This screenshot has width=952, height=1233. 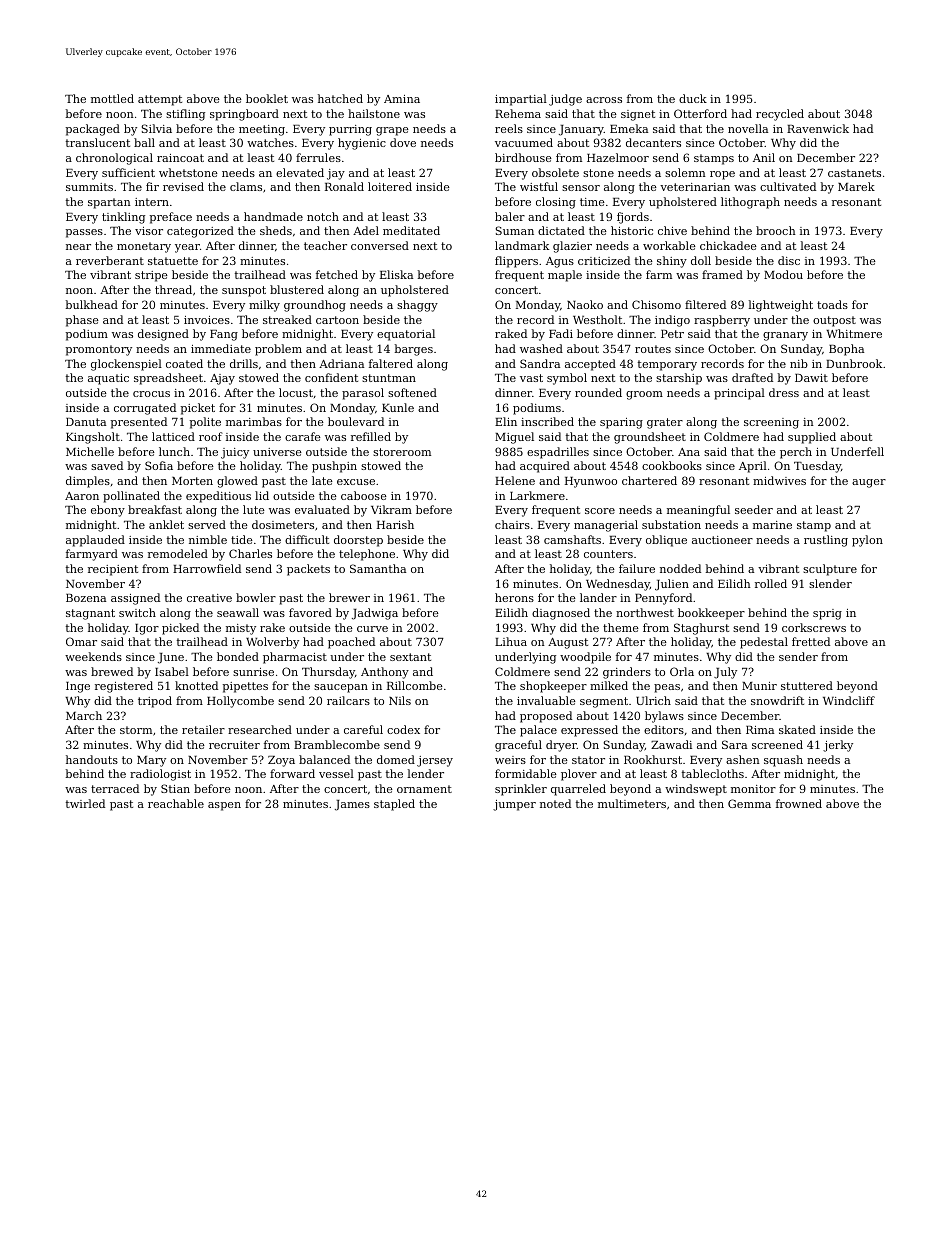 I want to click on Amina, so click(x=402, y=99).
